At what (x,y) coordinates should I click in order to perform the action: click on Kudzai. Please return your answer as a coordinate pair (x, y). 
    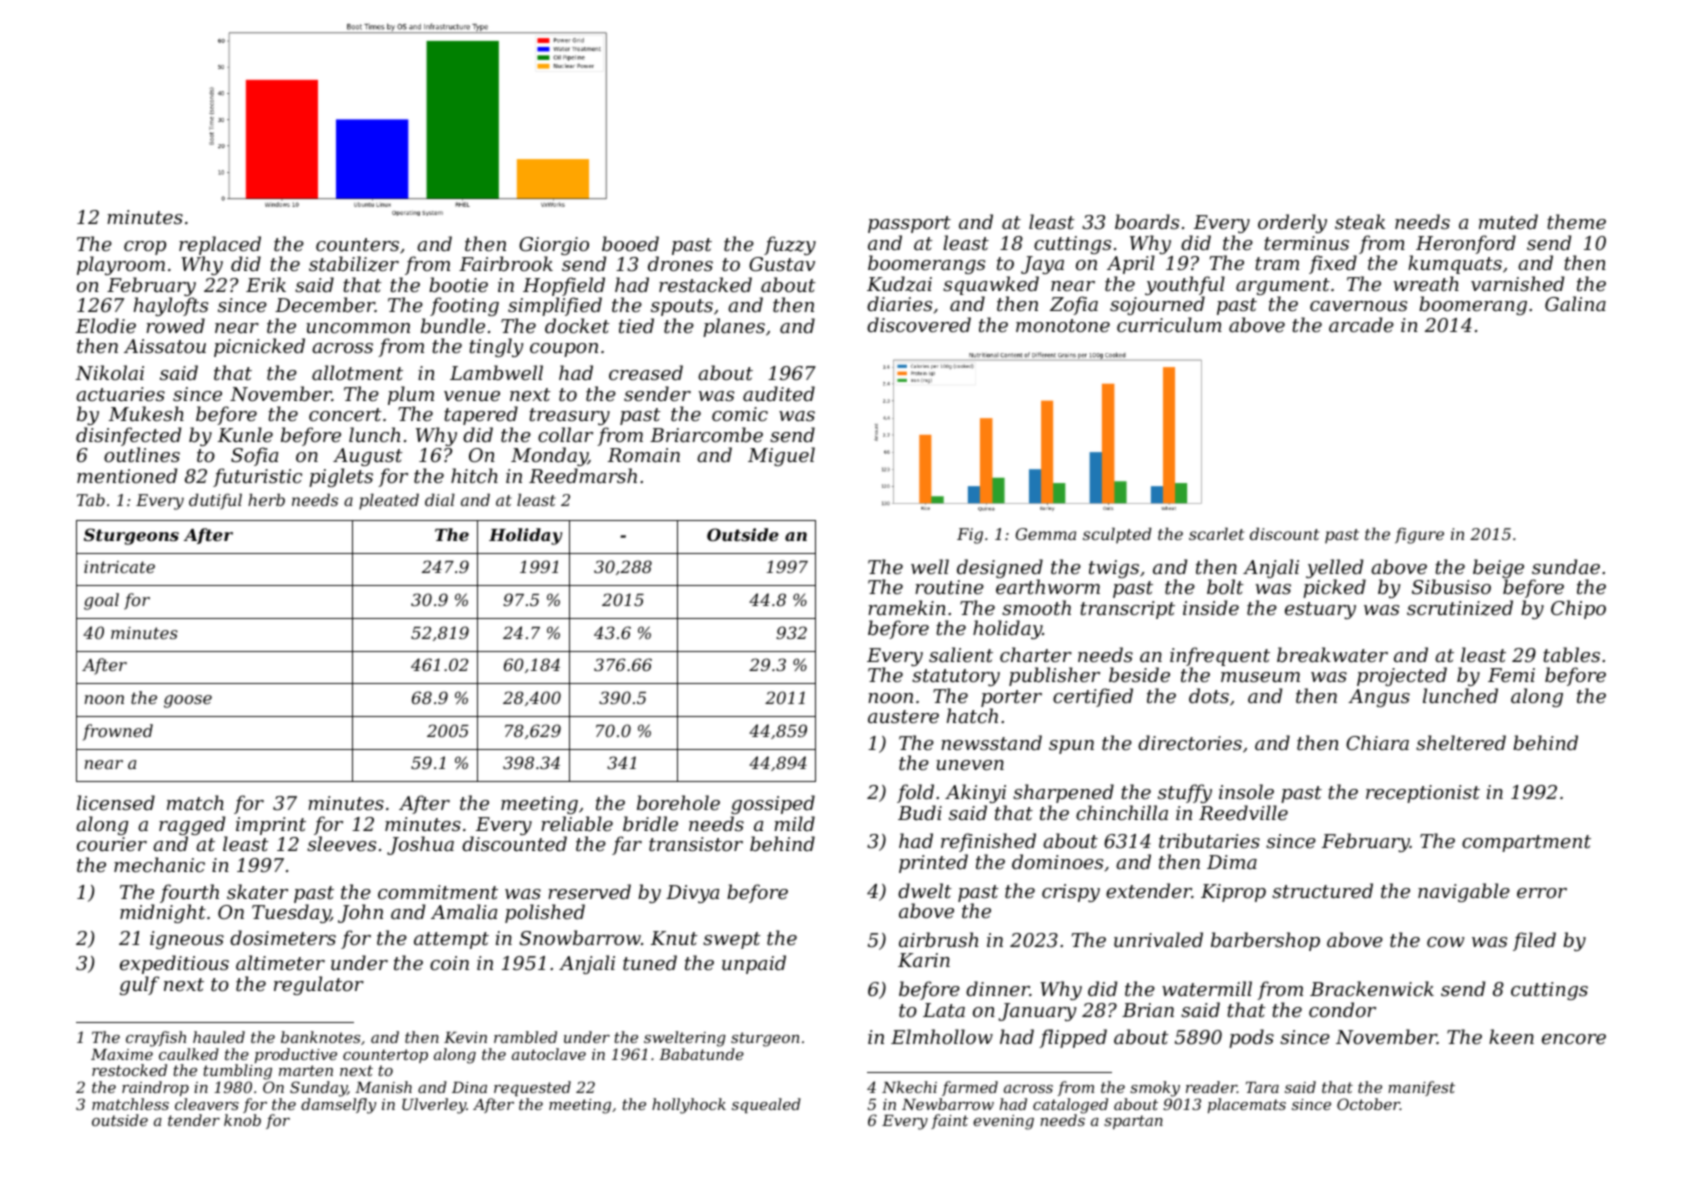
    Looking at the image, I should click on (899, 284).
